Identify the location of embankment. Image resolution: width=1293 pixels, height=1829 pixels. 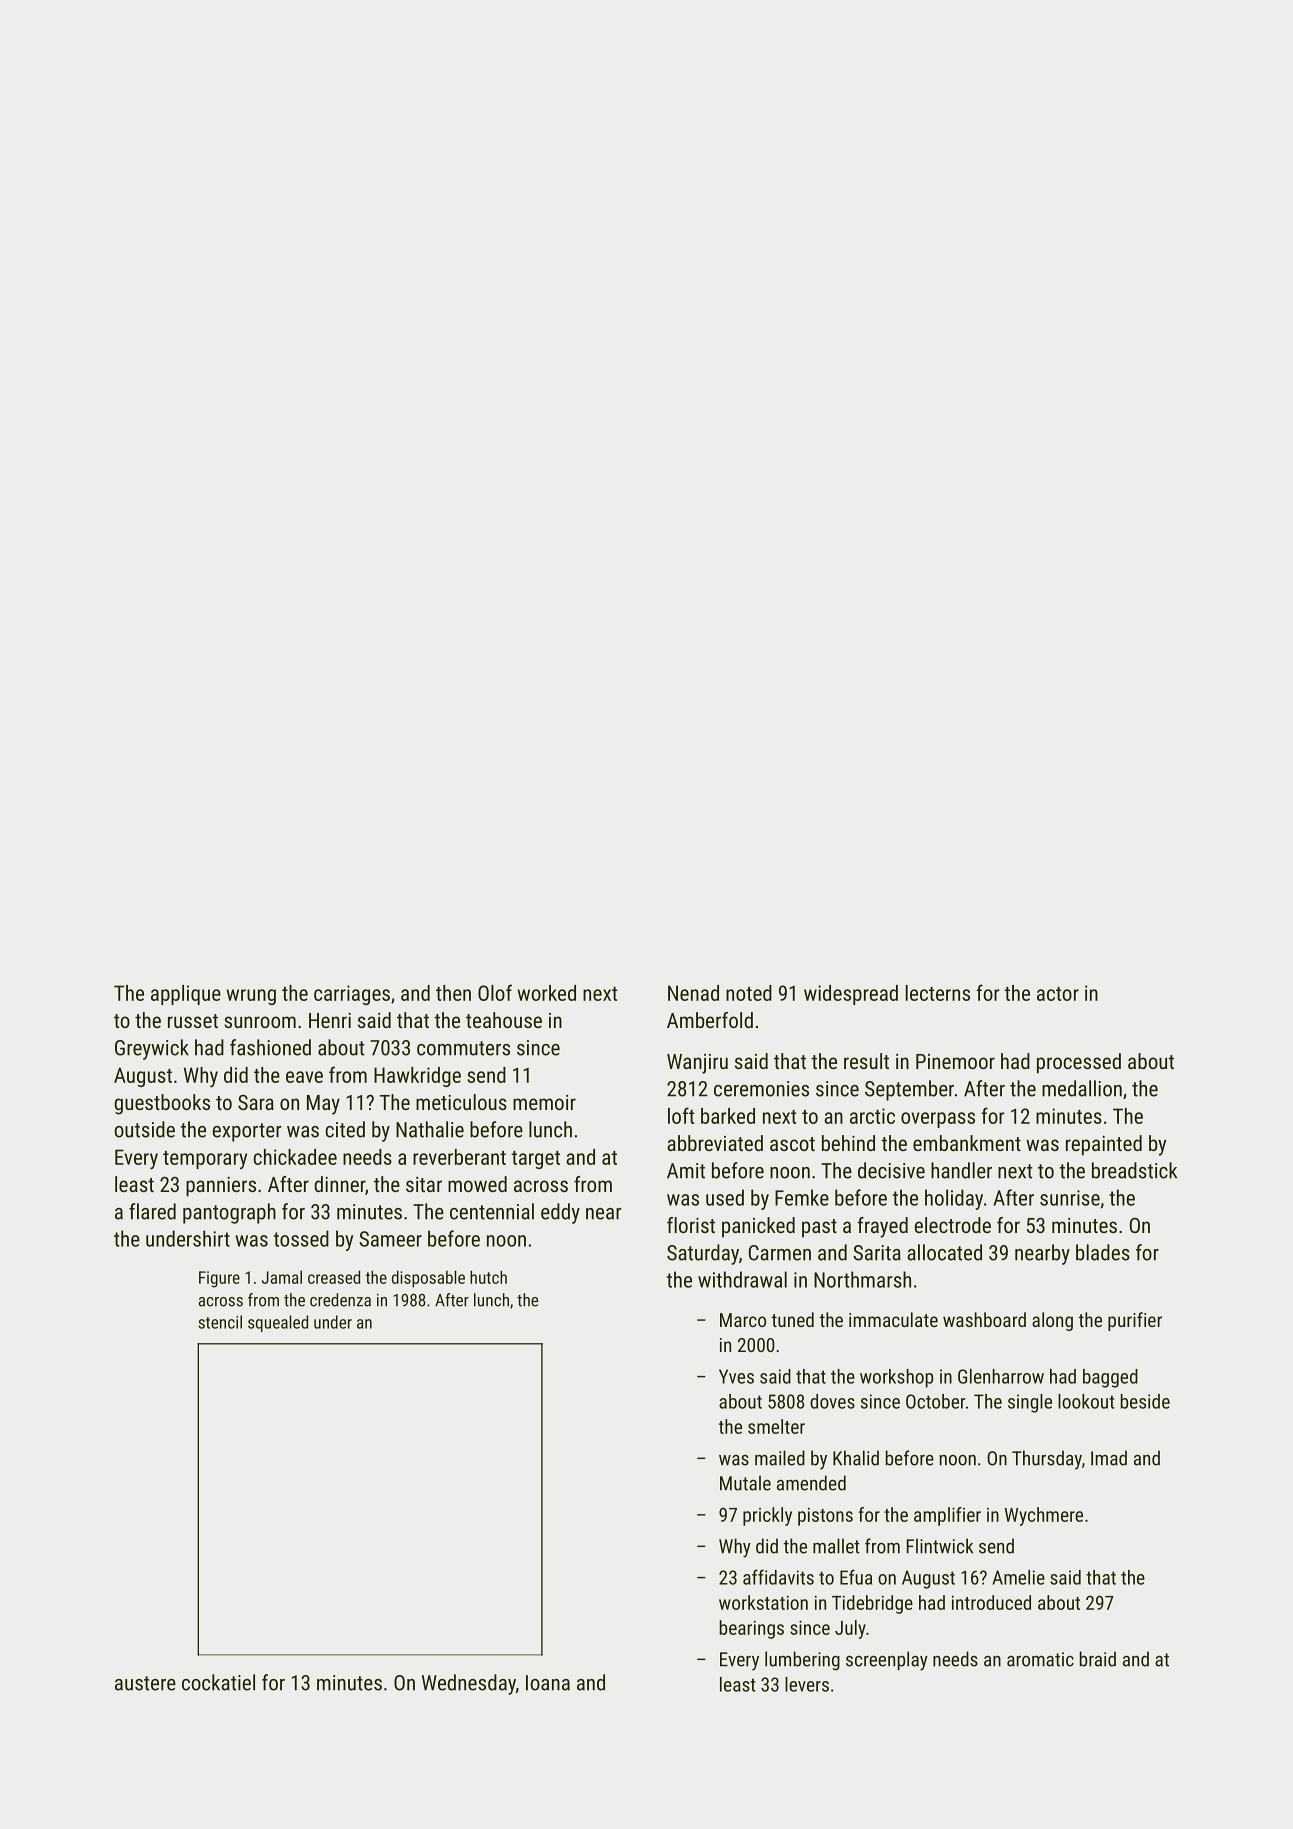
(967, 1143).
